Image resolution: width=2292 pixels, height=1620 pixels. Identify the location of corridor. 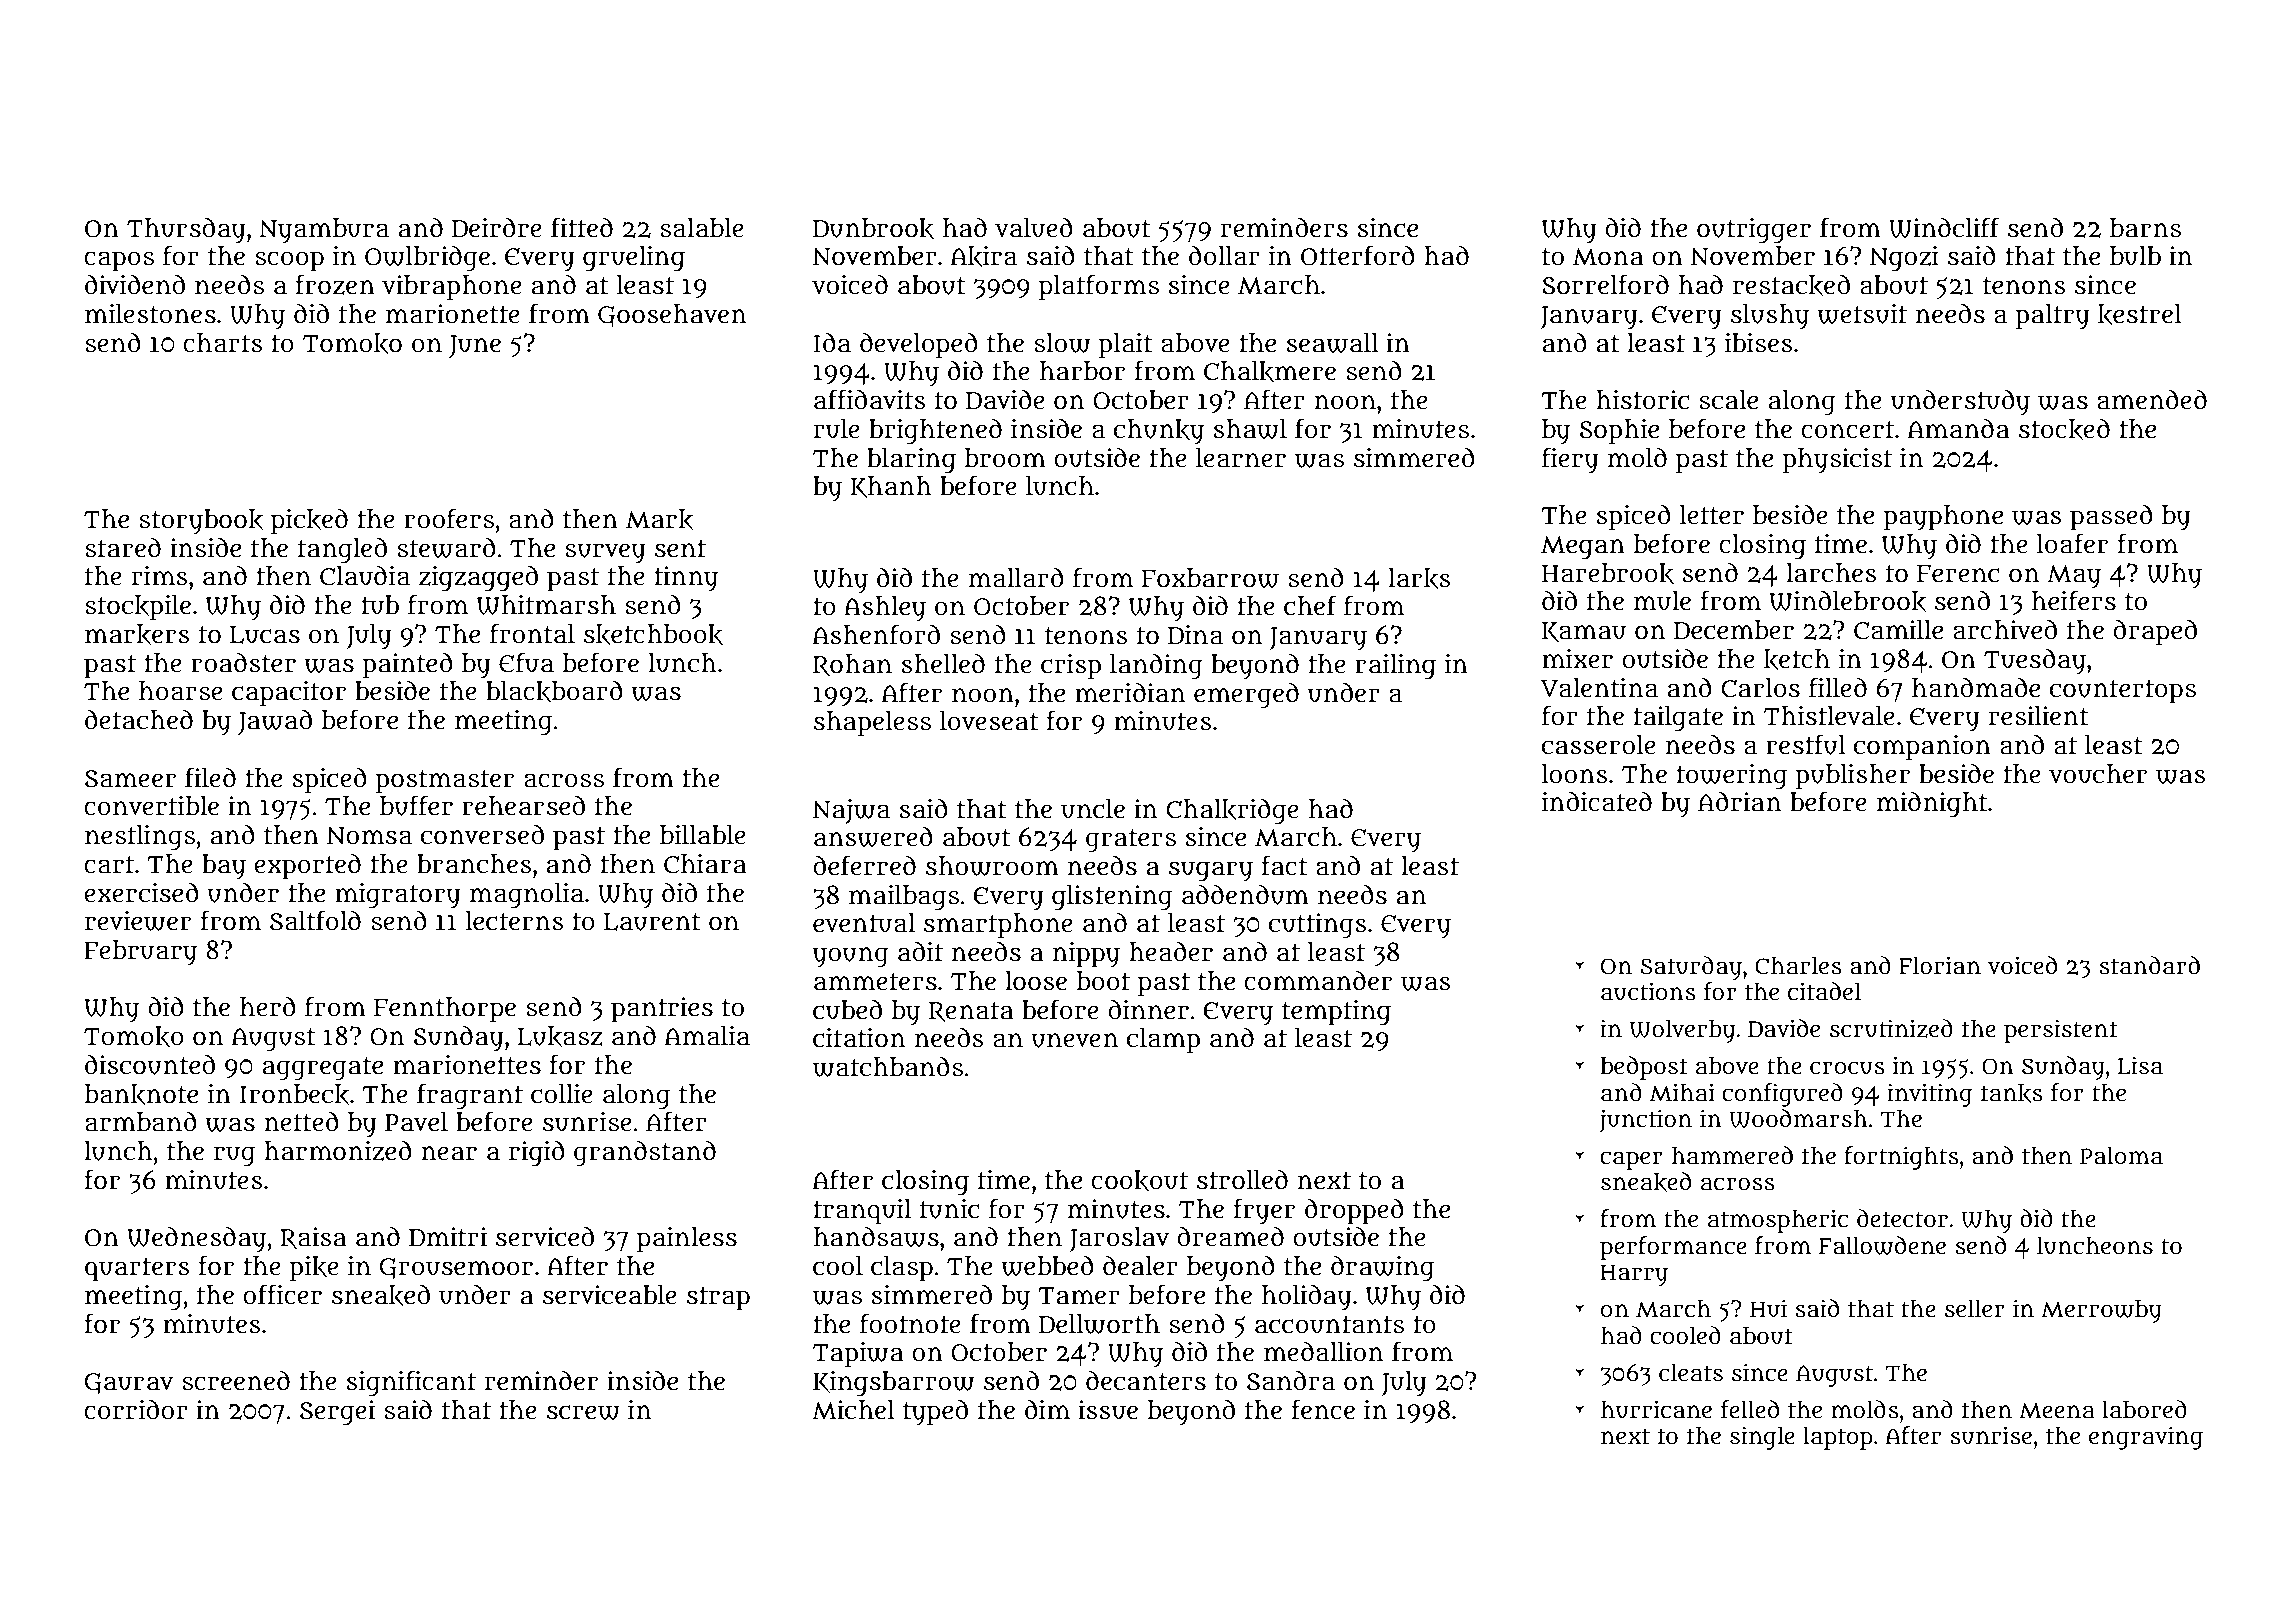
(136, 1409).
